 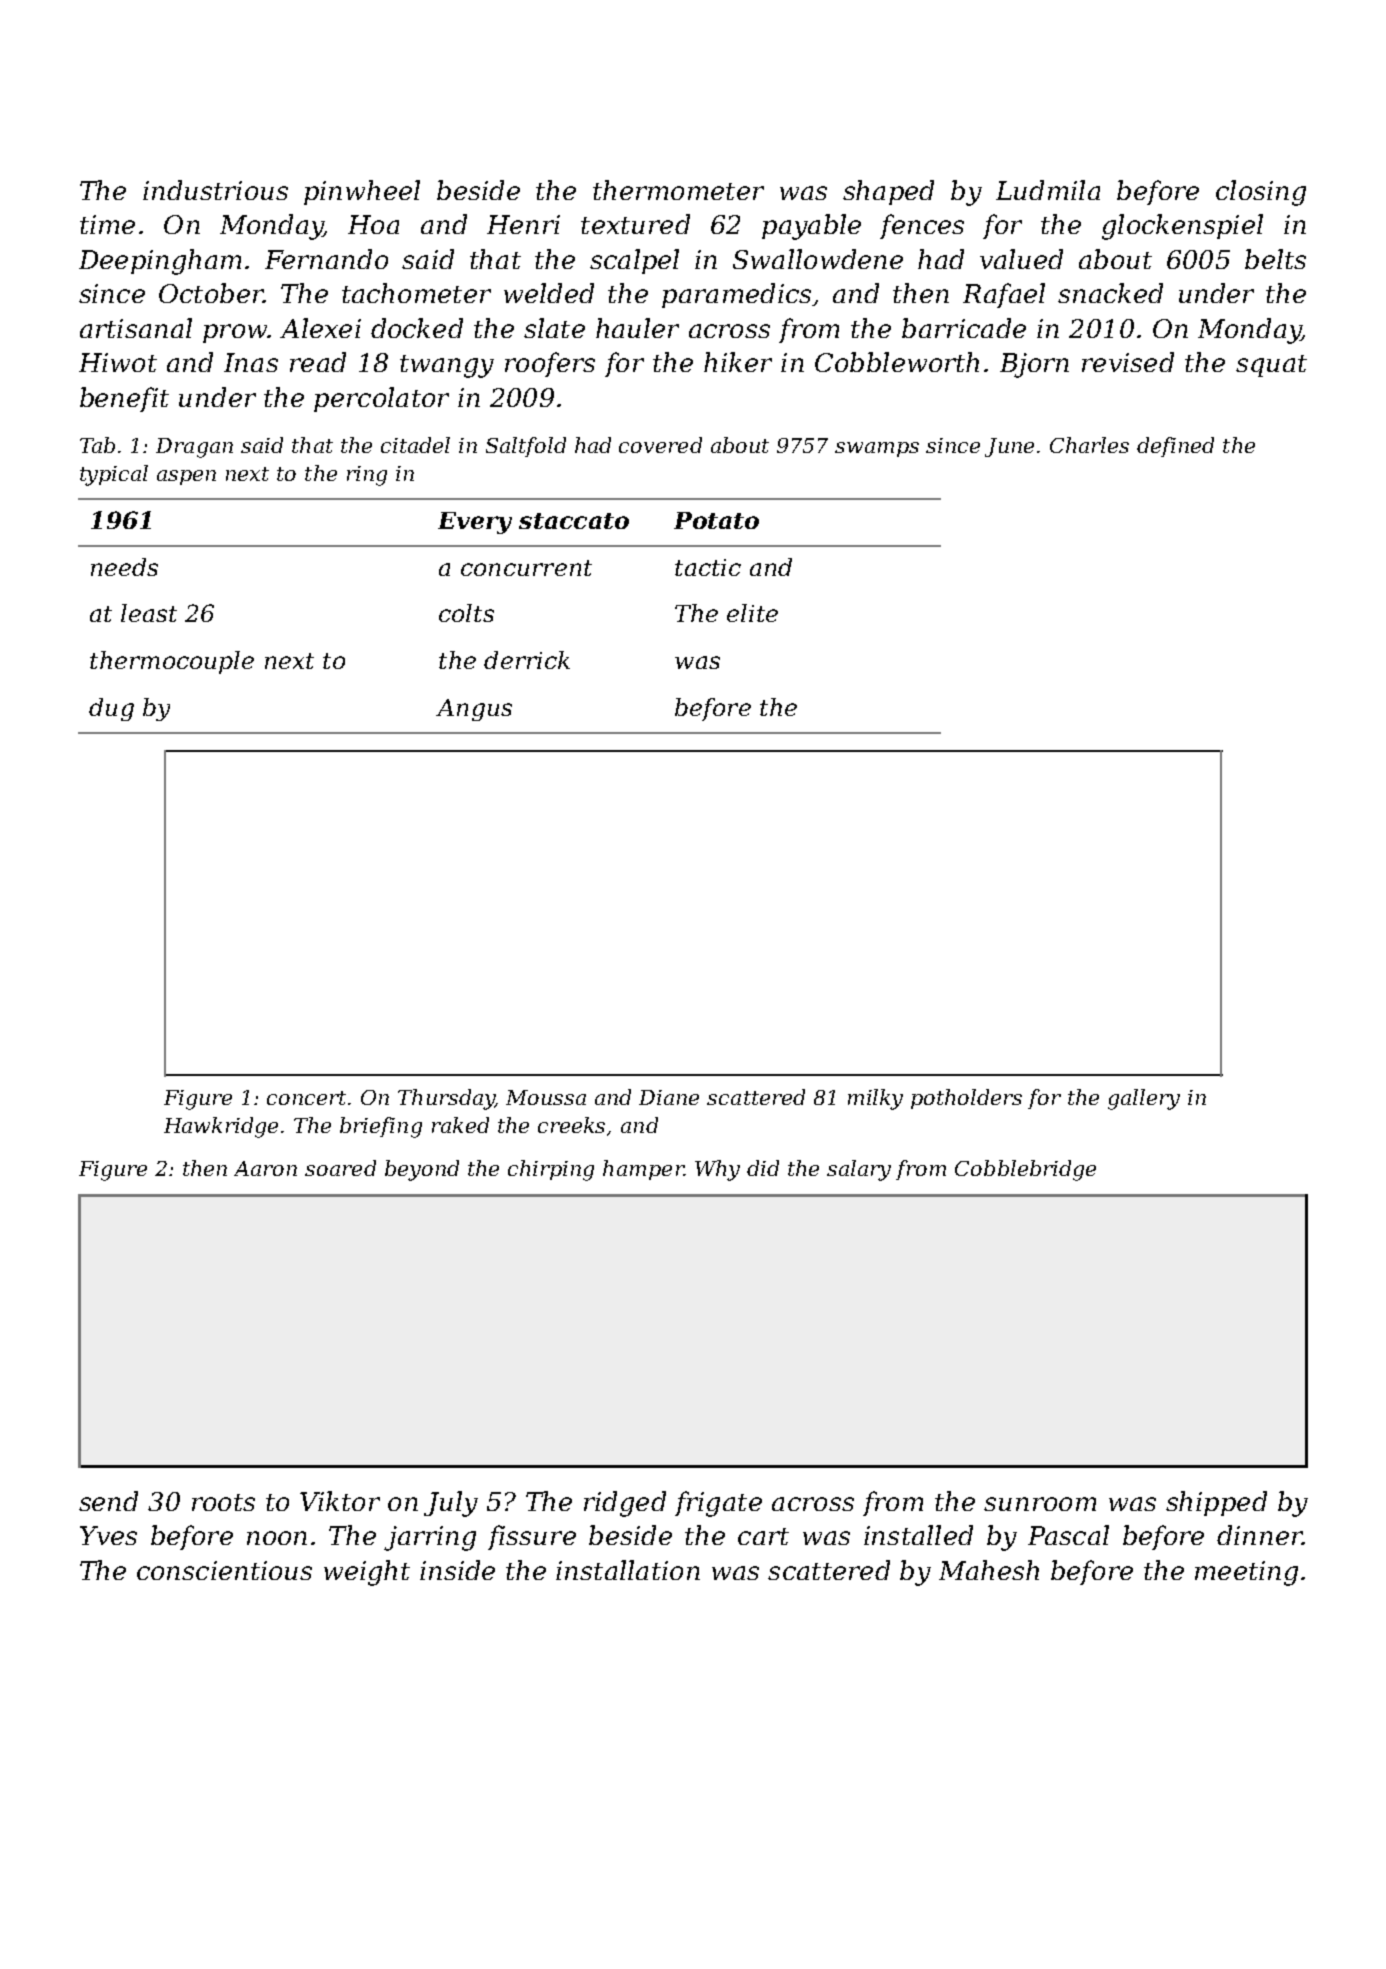 I want to click on industrious, so click(x=215, y=190).
